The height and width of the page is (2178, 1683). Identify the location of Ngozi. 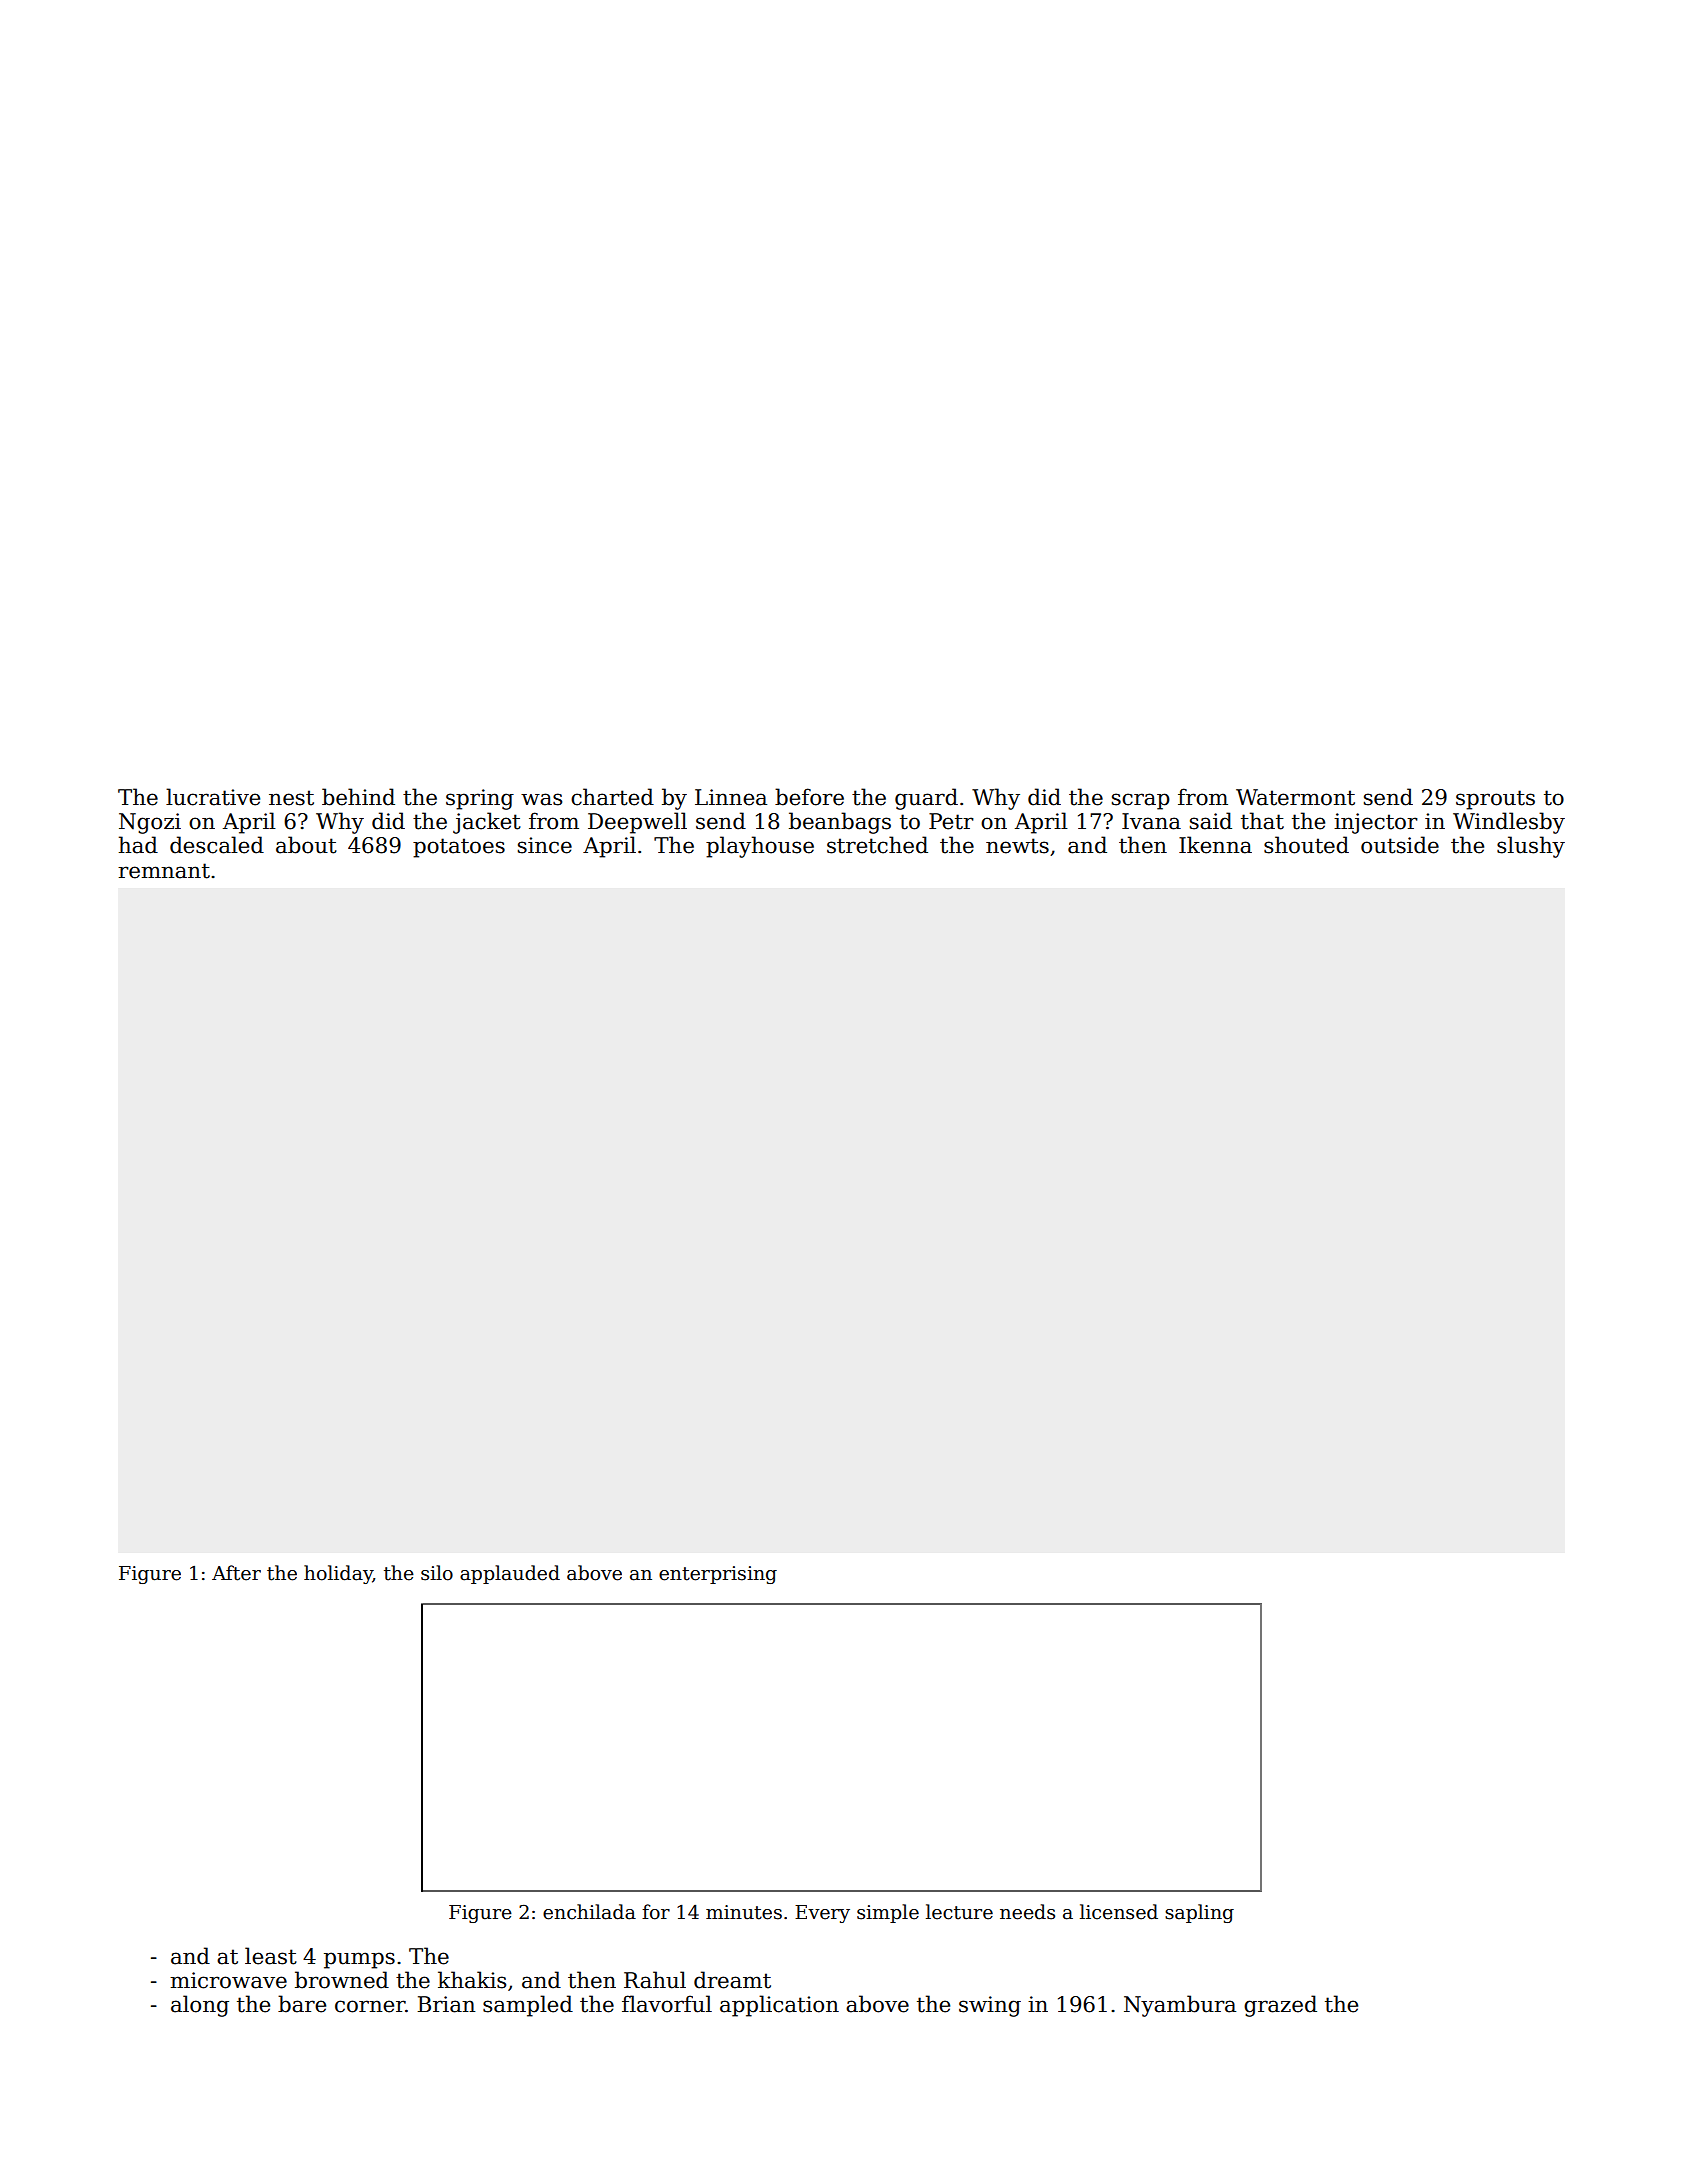
(150, 823).
